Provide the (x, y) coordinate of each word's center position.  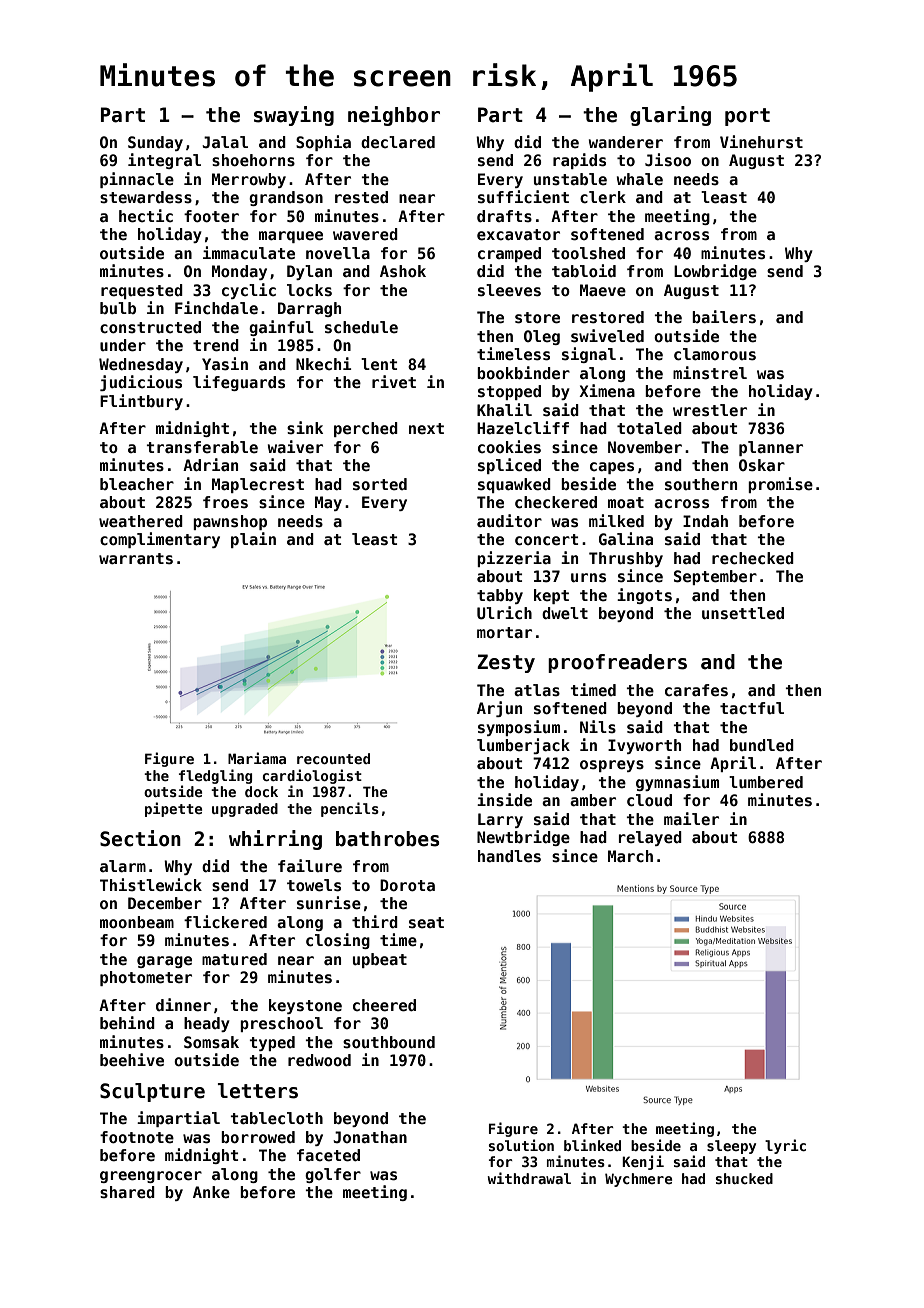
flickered (225, 921)
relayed (650, 838)
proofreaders (617, 663)
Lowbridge (715, 272)
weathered (141, 521)
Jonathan (370, 1137)
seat (426, 923)
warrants (136, 559)
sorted (380, 484)
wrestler (710, 410)
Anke (211, 1192)
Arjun (499, 709)
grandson (286, 198)
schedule (361, 327)
